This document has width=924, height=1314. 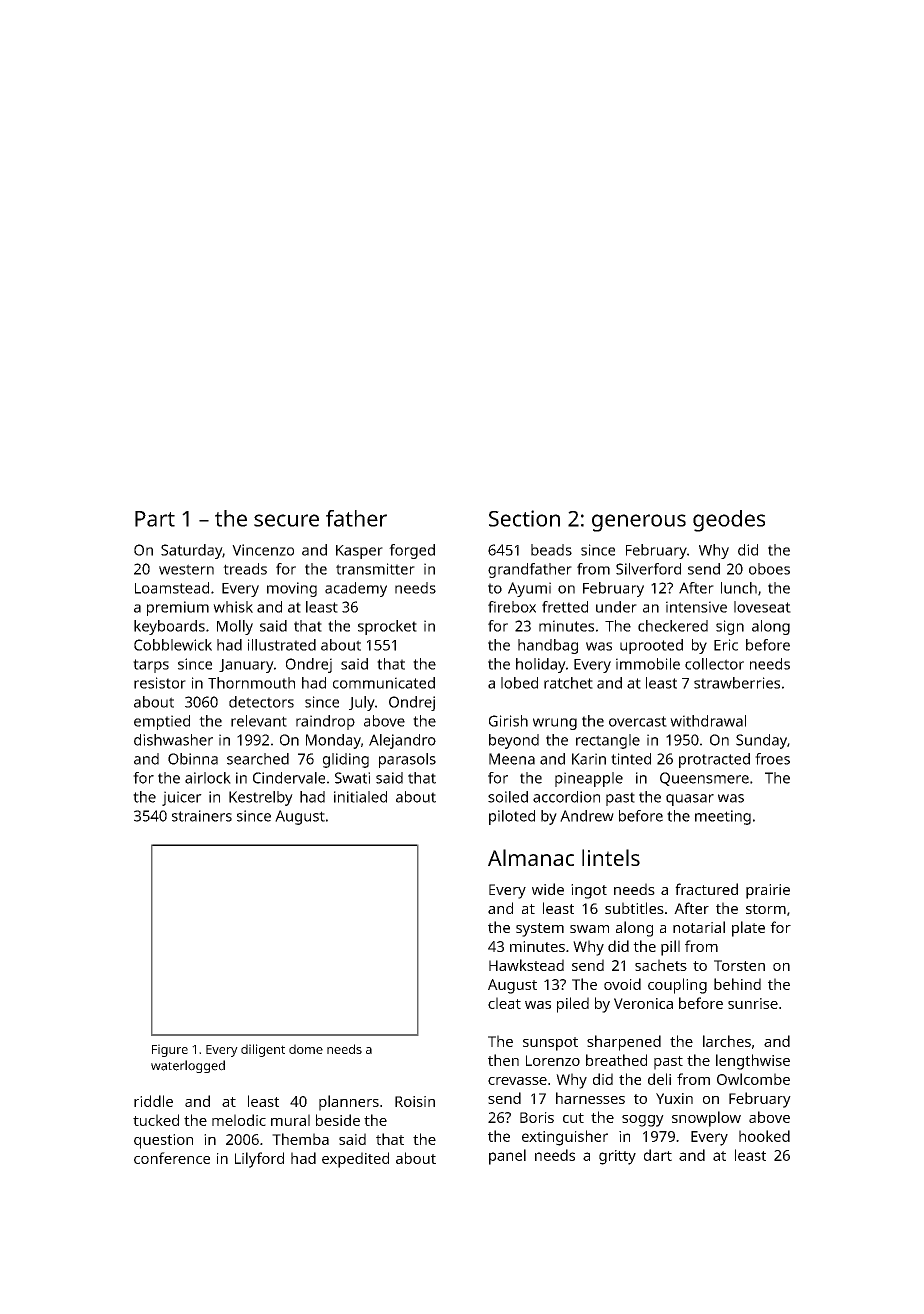 What do you see at coordinates (306, 1049) in the document?
I see `dome` at bounding box center [306, 1049].
